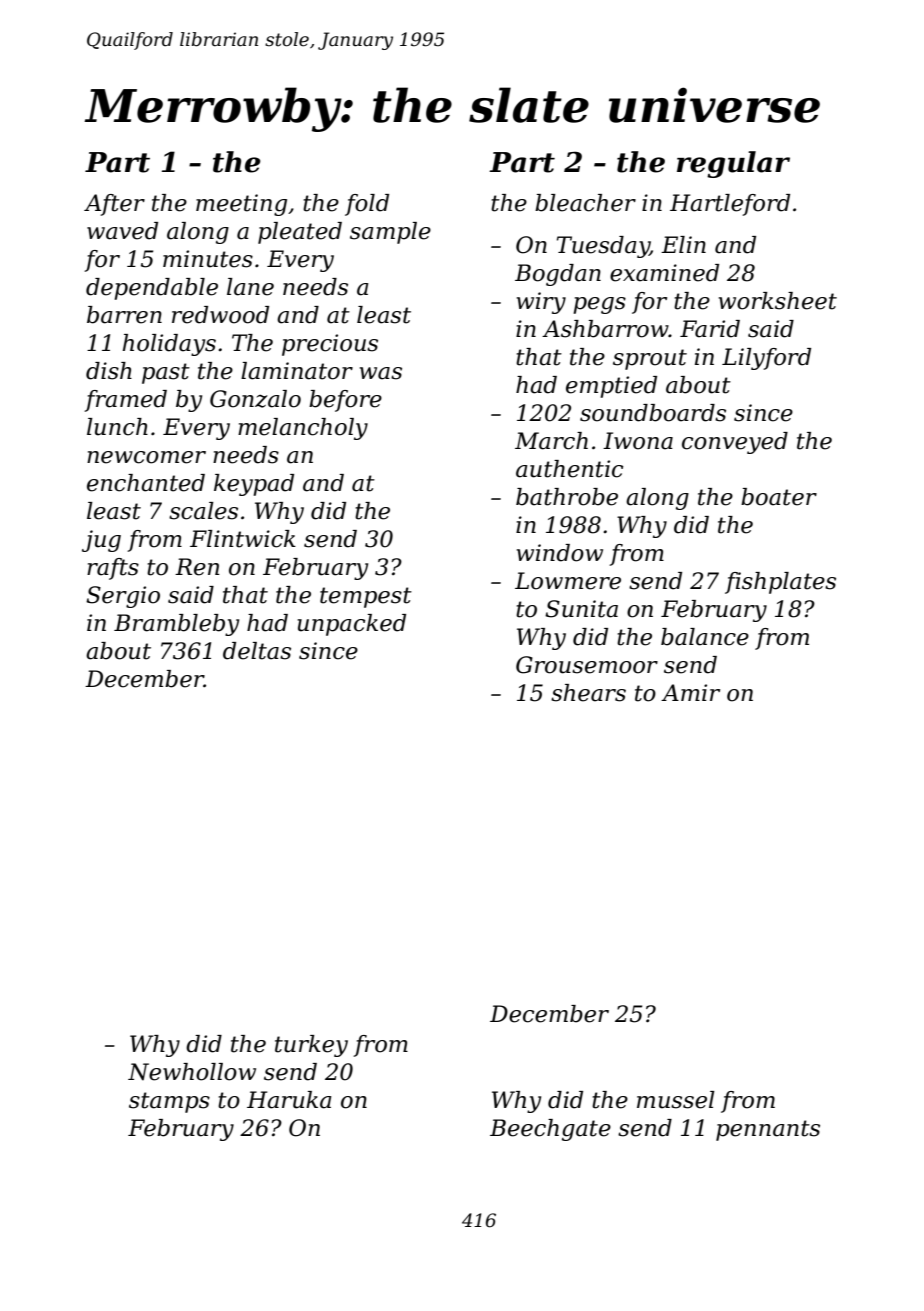 The image size is (924, 1311). I want to click on tempest, so click(366, 597).
